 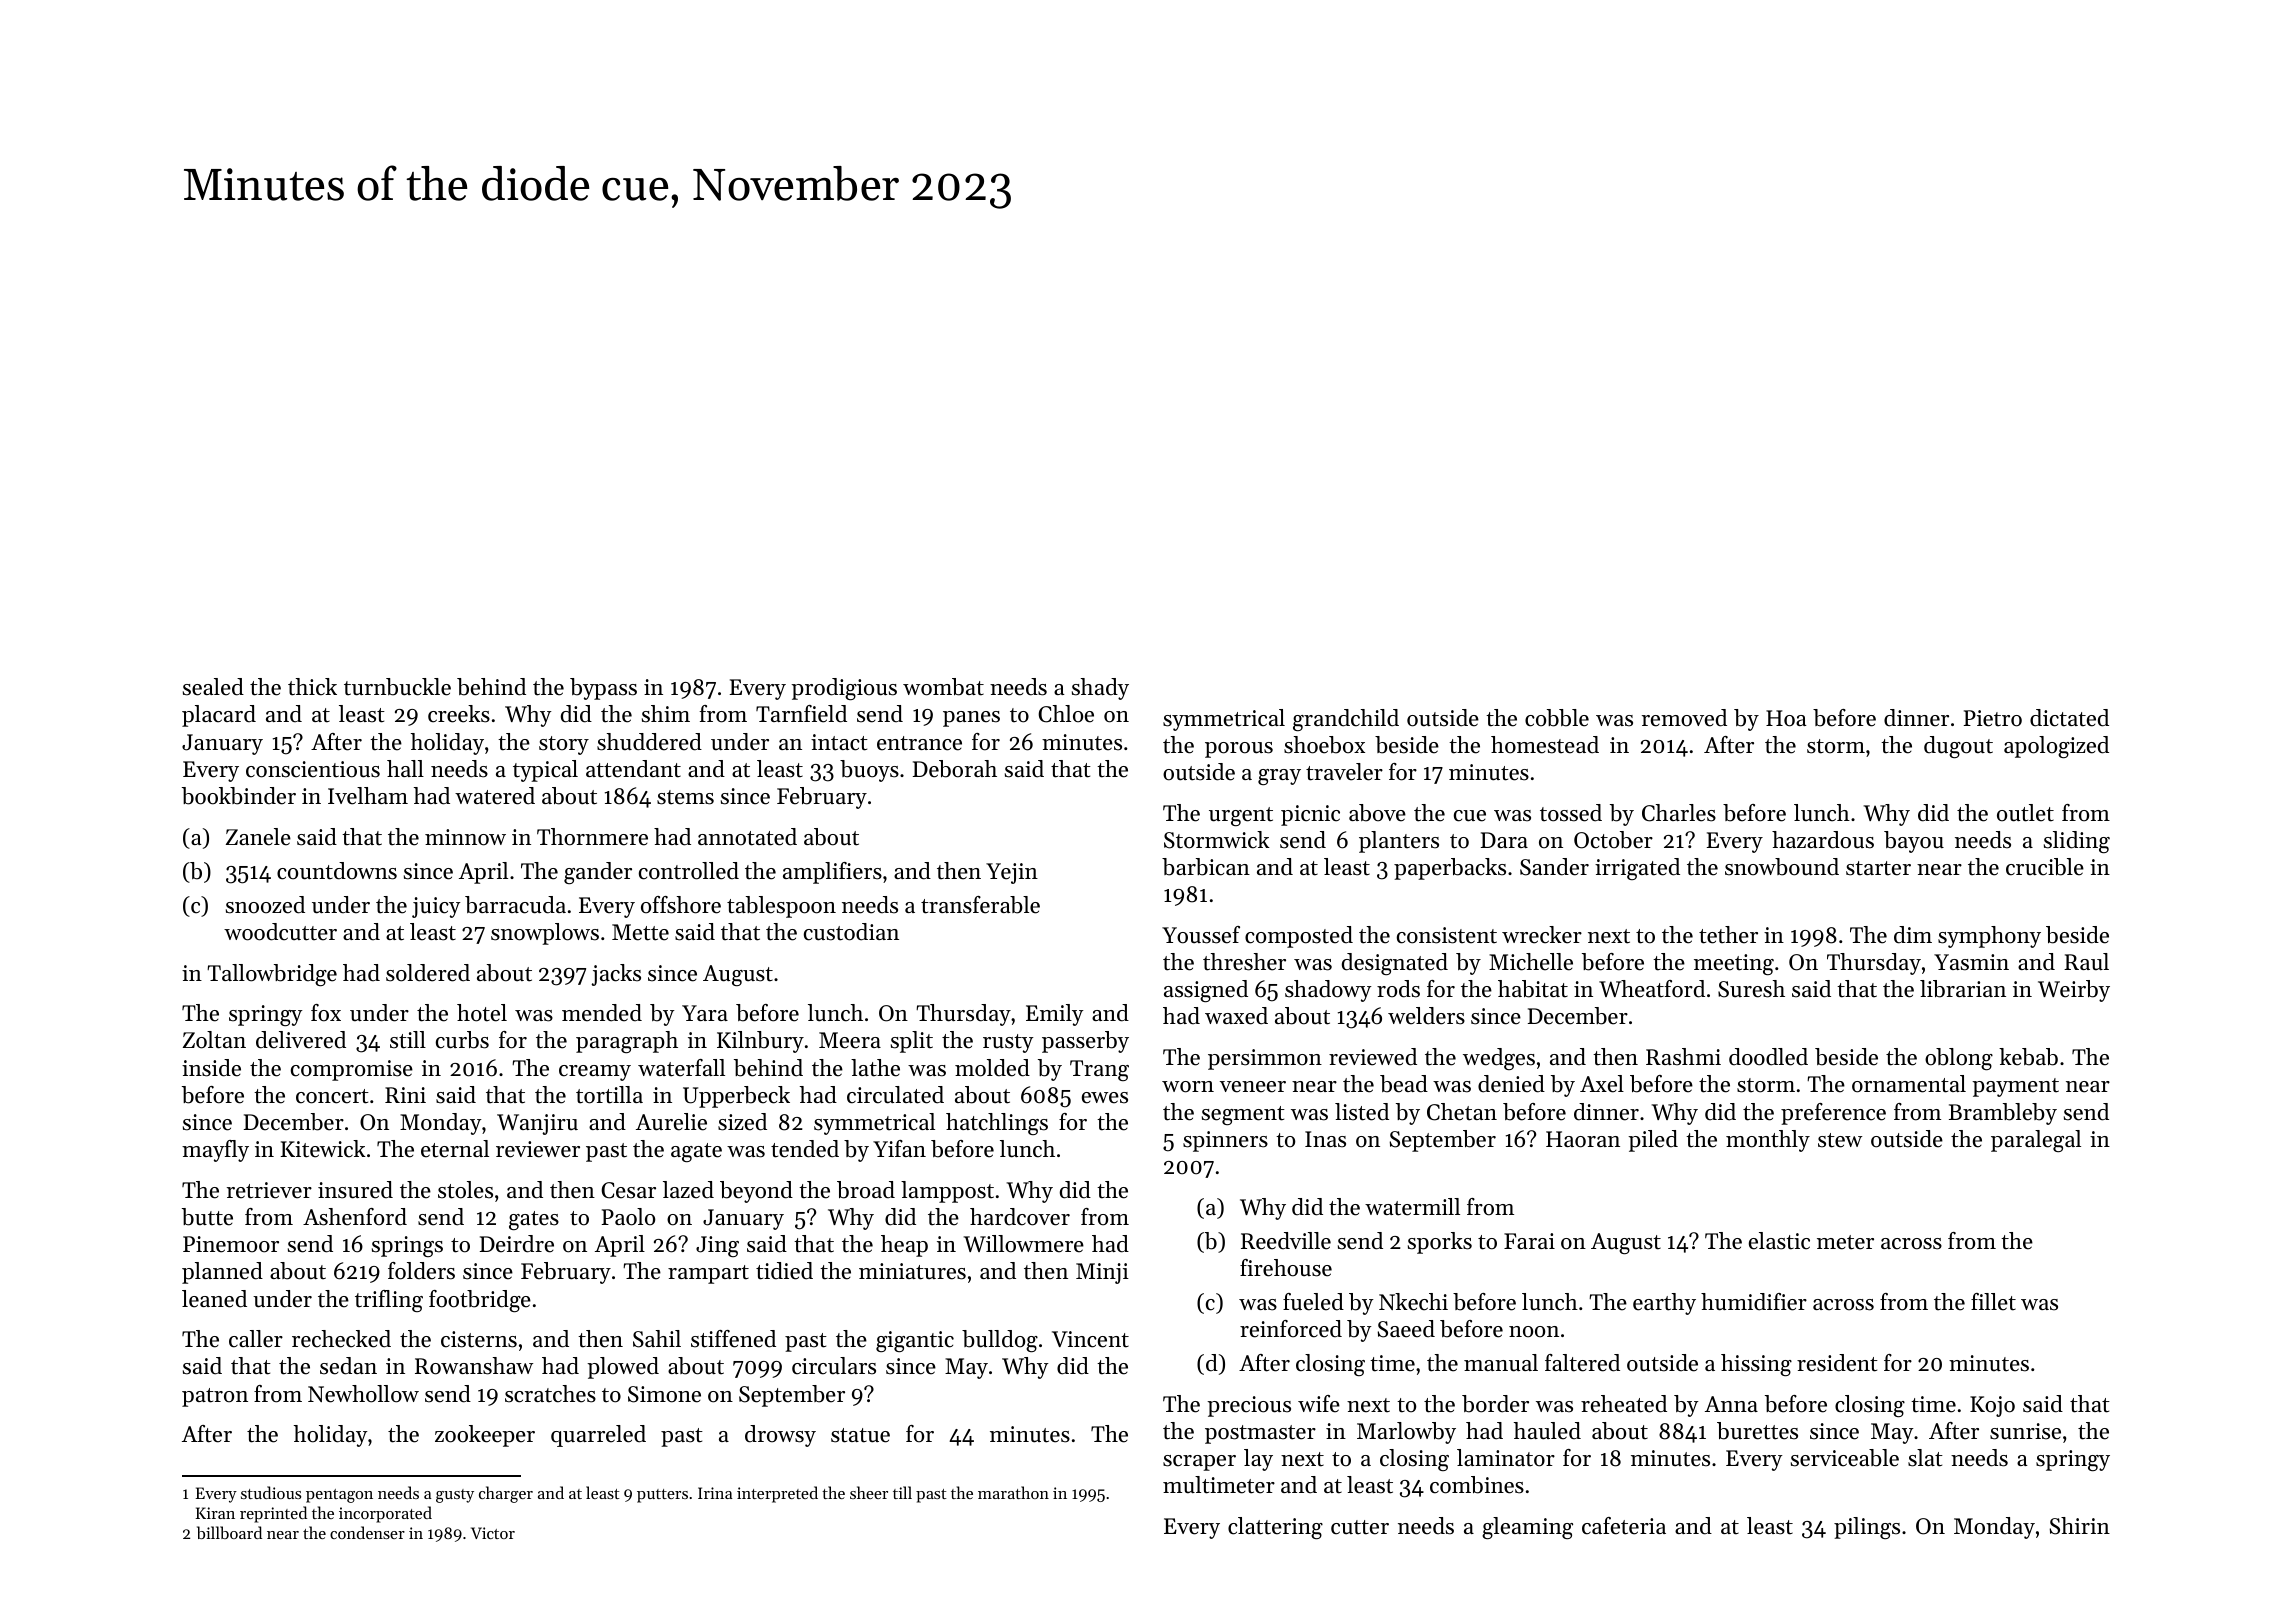 What do you see at coordinates (1757, 1431) in the screenshot?
I see `burettes` at bounding box center [1757, 1431].
